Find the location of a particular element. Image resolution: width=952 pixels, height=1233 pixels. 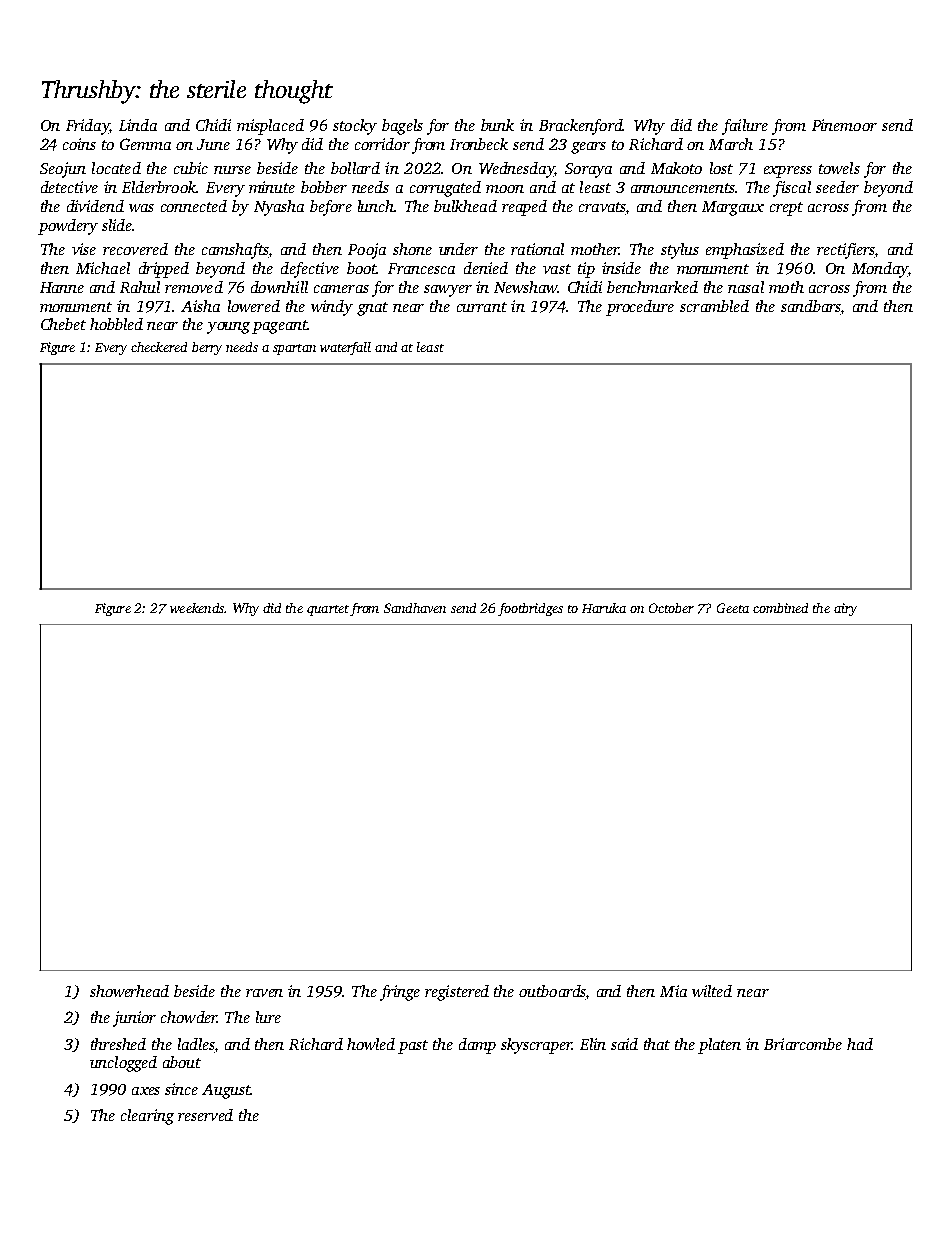

Pinemoor is located at coordinates (844, 125).
